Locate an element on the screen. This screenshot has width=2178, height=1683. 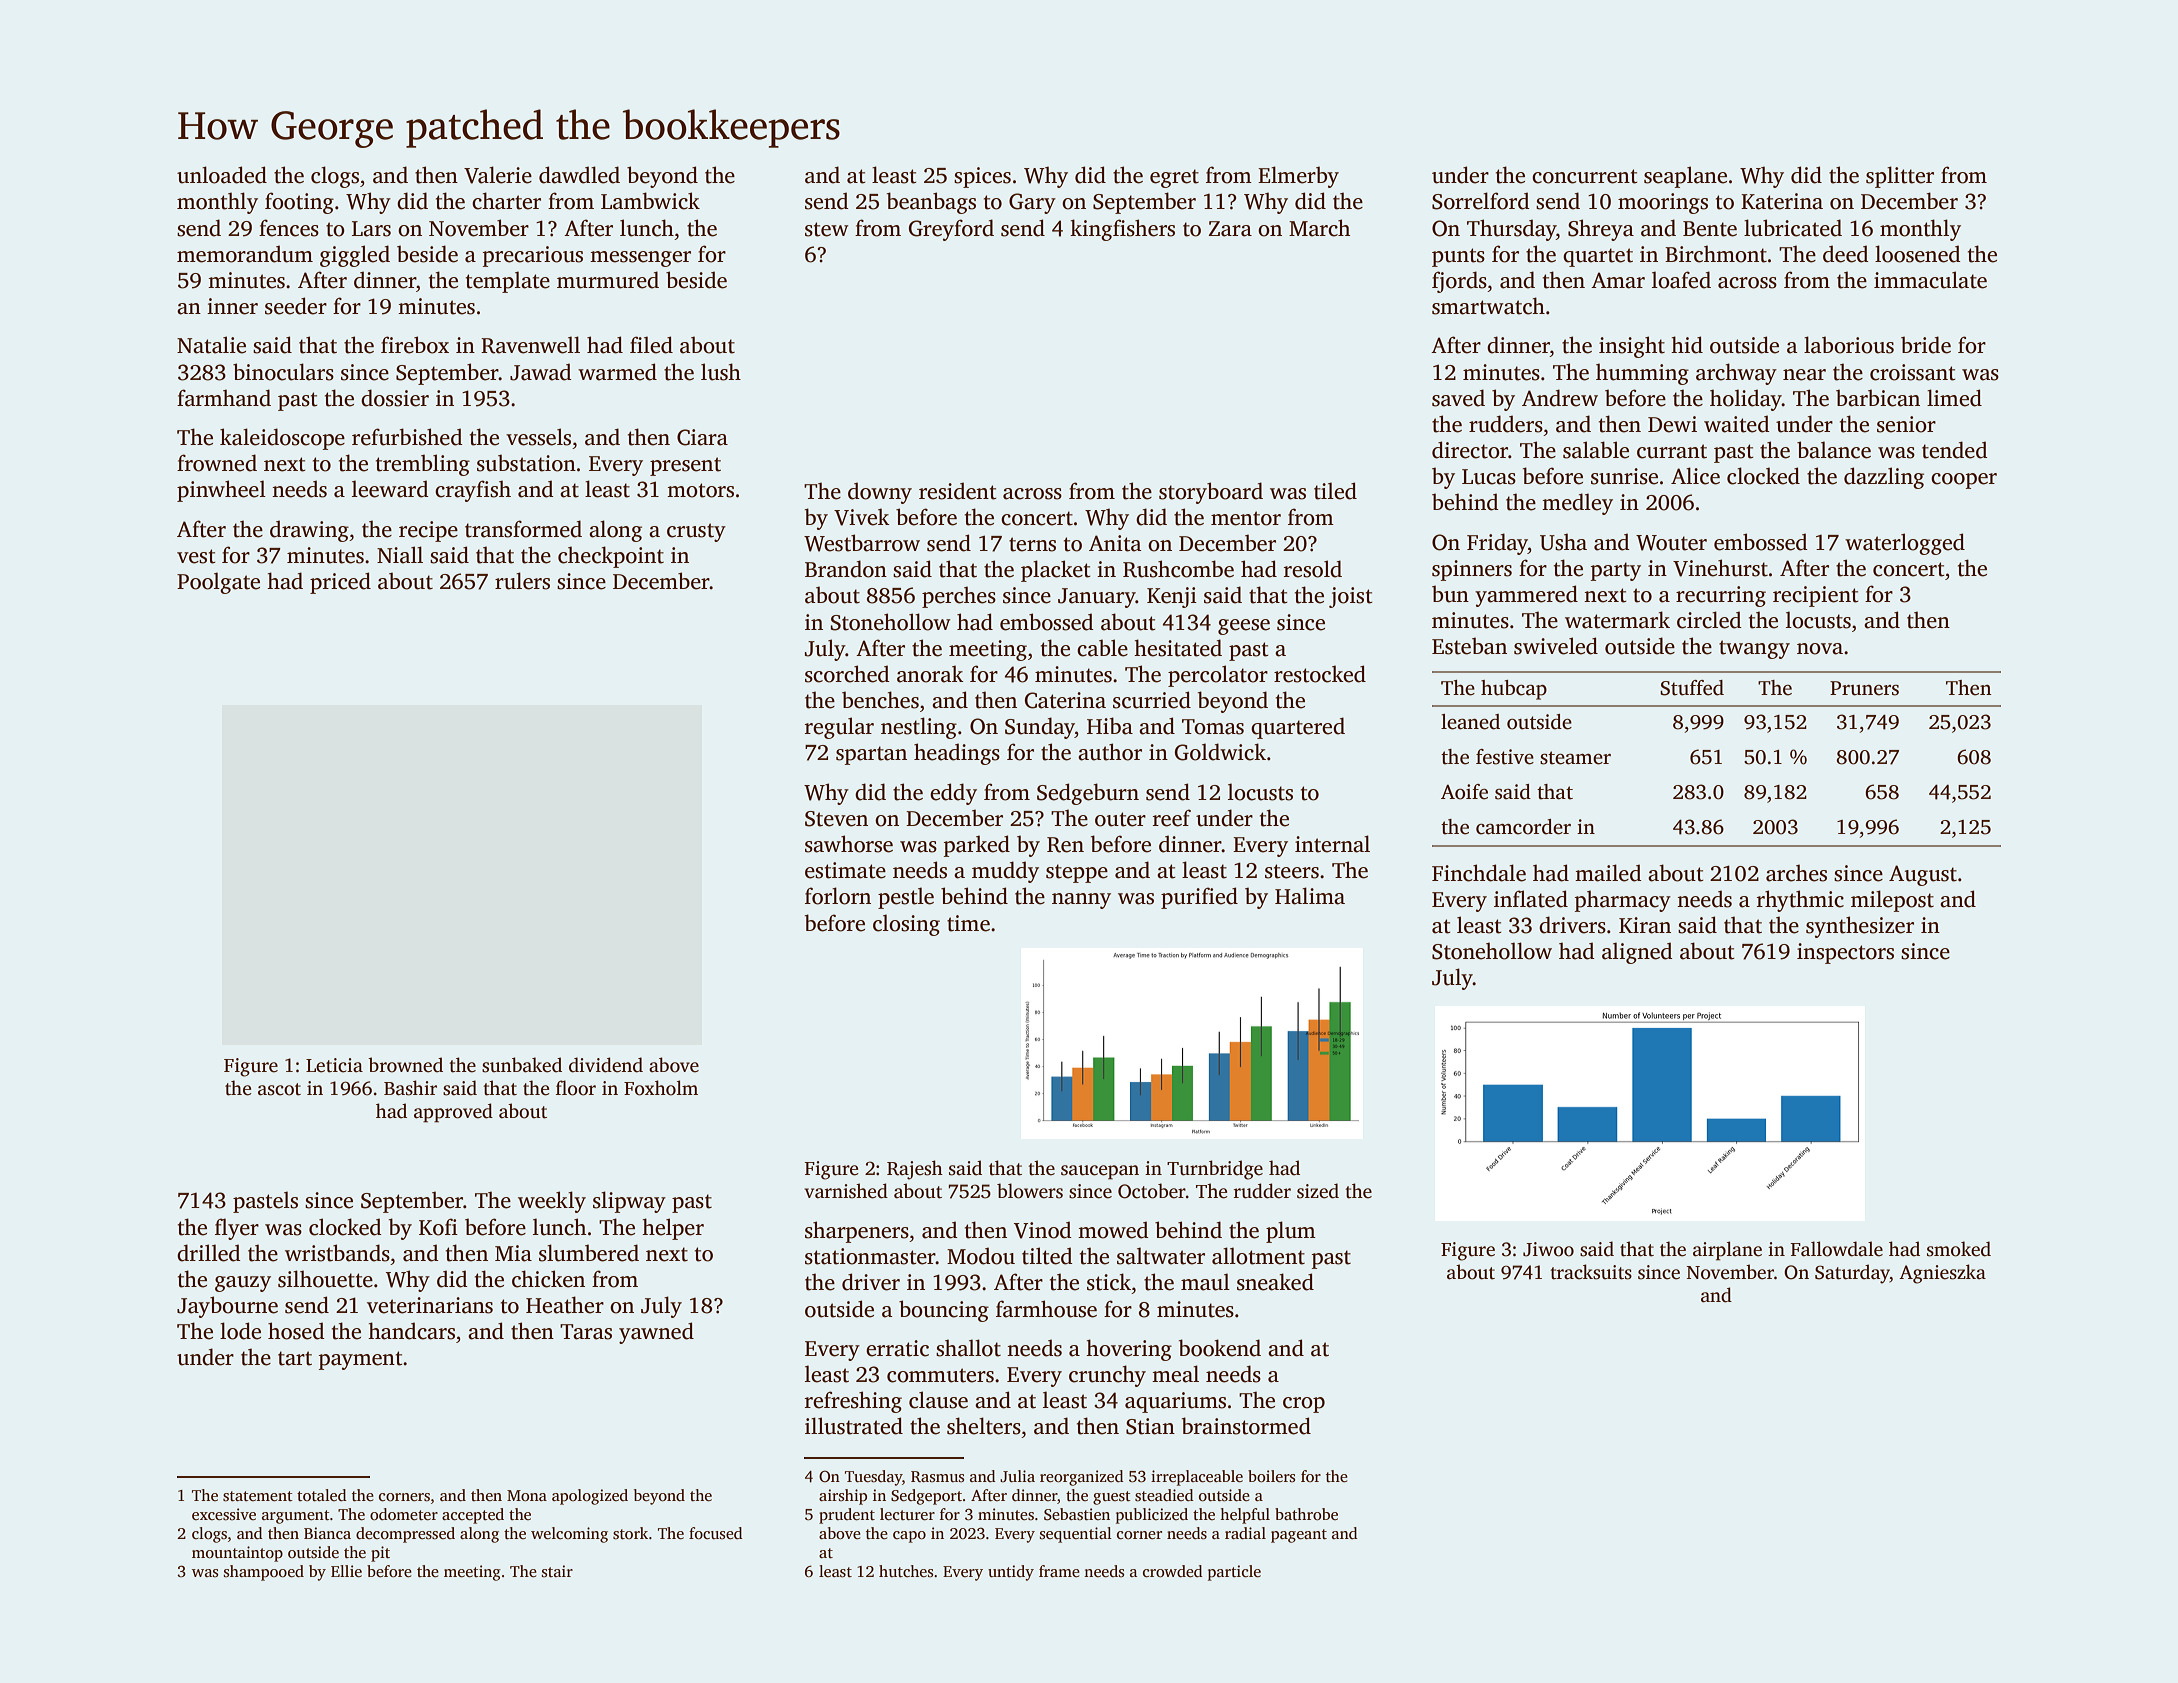
Poolgate is located at coordinates (218, 583).
